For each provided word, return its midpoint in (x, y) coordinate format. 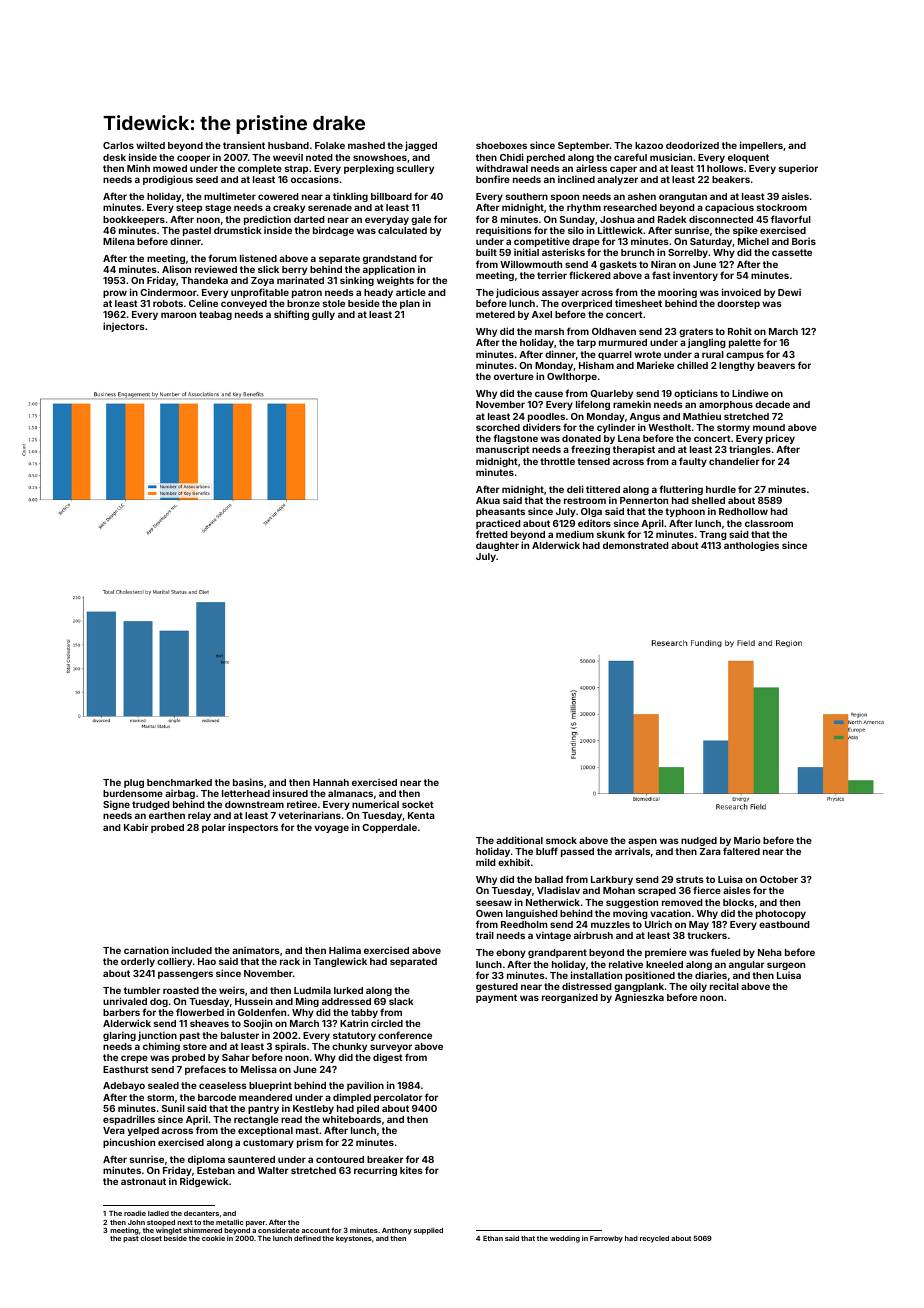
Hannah (331, 782)
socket (418, 804)
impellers (761, 146)
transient (244, 145)
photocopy (781, 914)
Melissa (259, 1069)
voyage (331, 829)
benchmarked (179, 782)
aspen (642, 842)
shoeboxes (501, 145)
